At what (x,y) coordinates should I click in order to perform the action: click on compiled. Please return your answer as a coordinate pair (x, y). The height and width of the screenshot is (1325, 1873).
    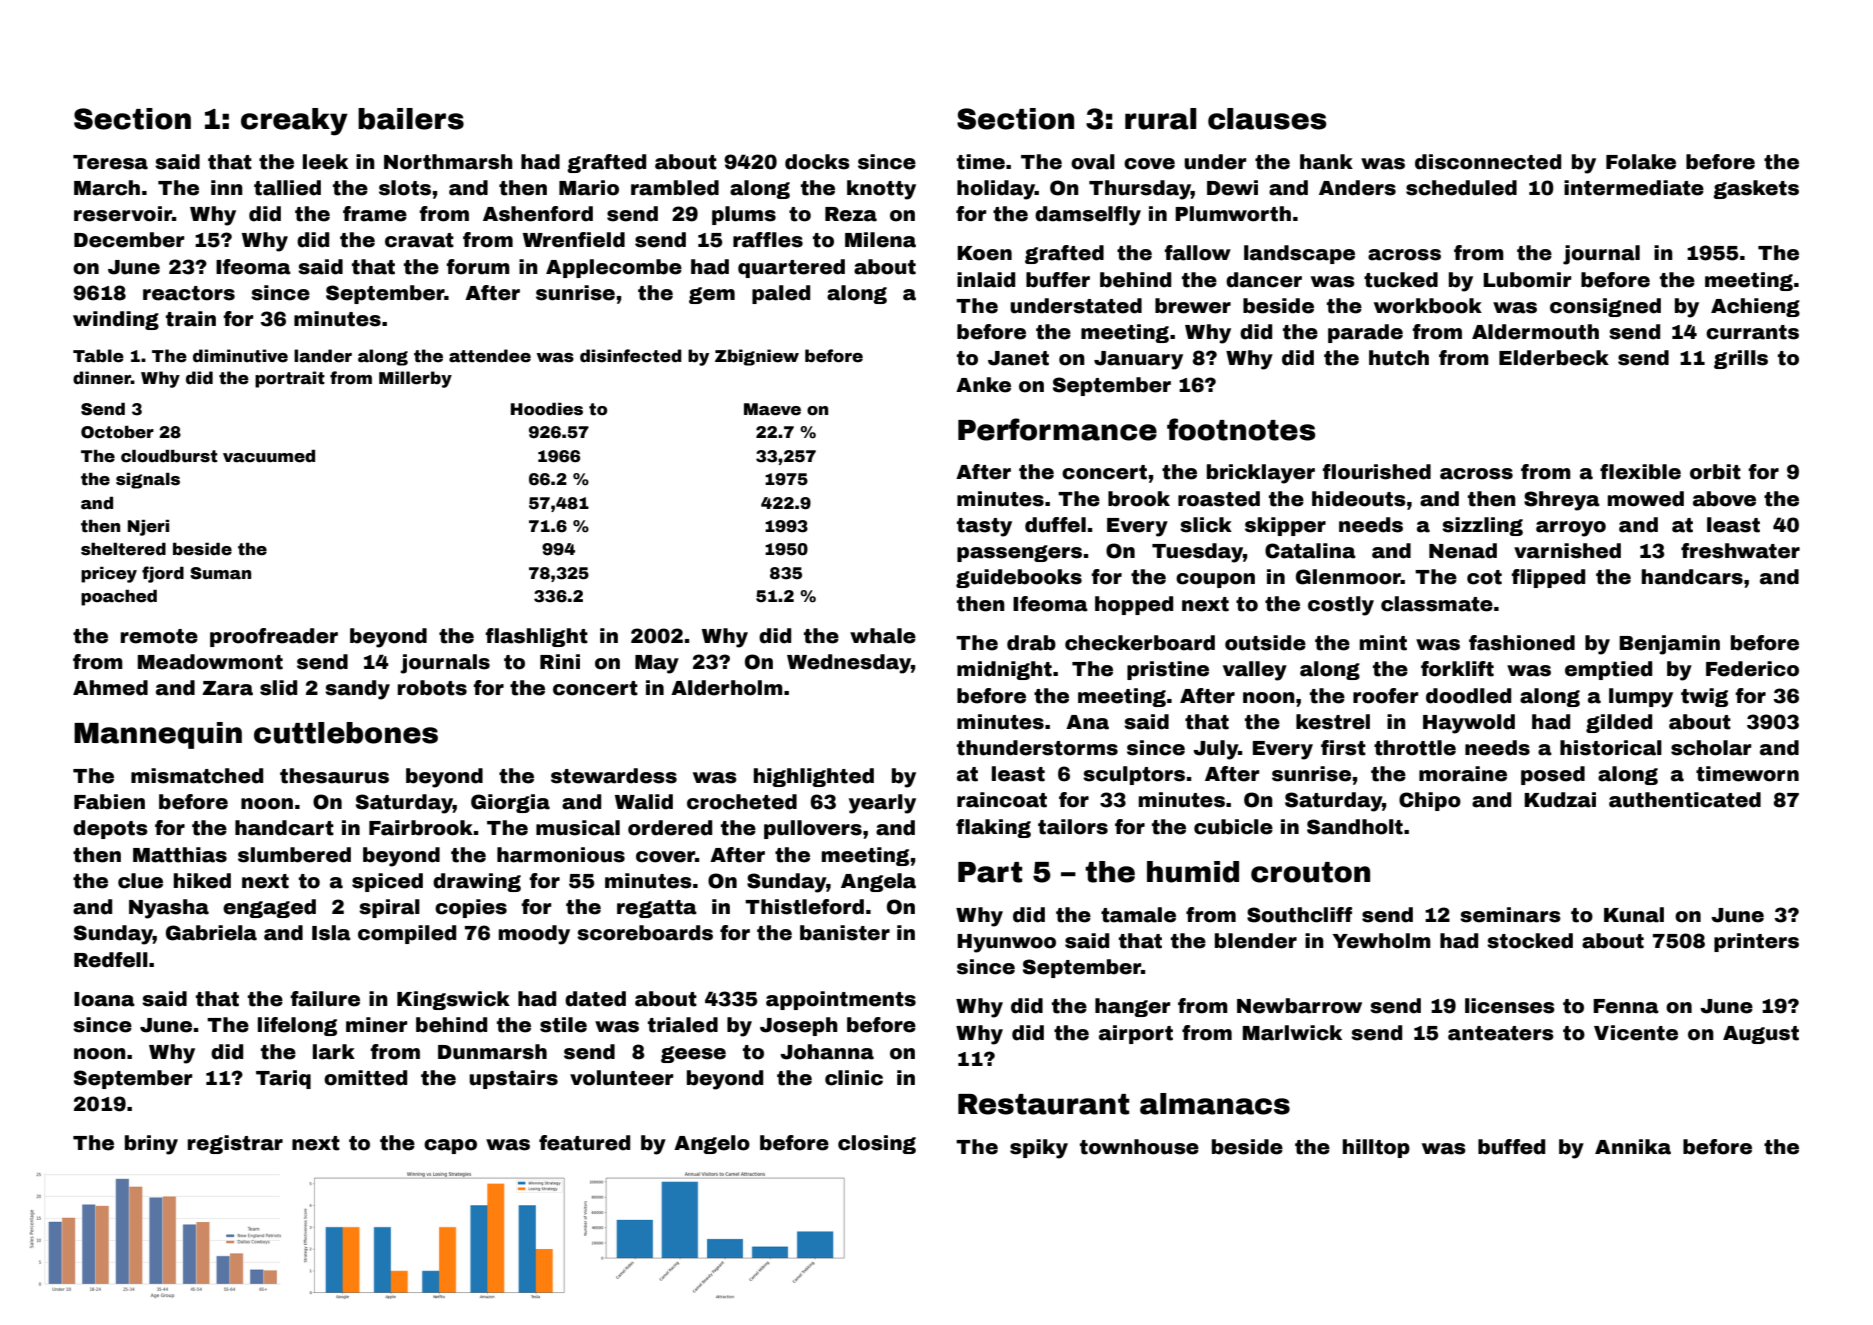
    Looking at the image, I should click on (407, 934).
